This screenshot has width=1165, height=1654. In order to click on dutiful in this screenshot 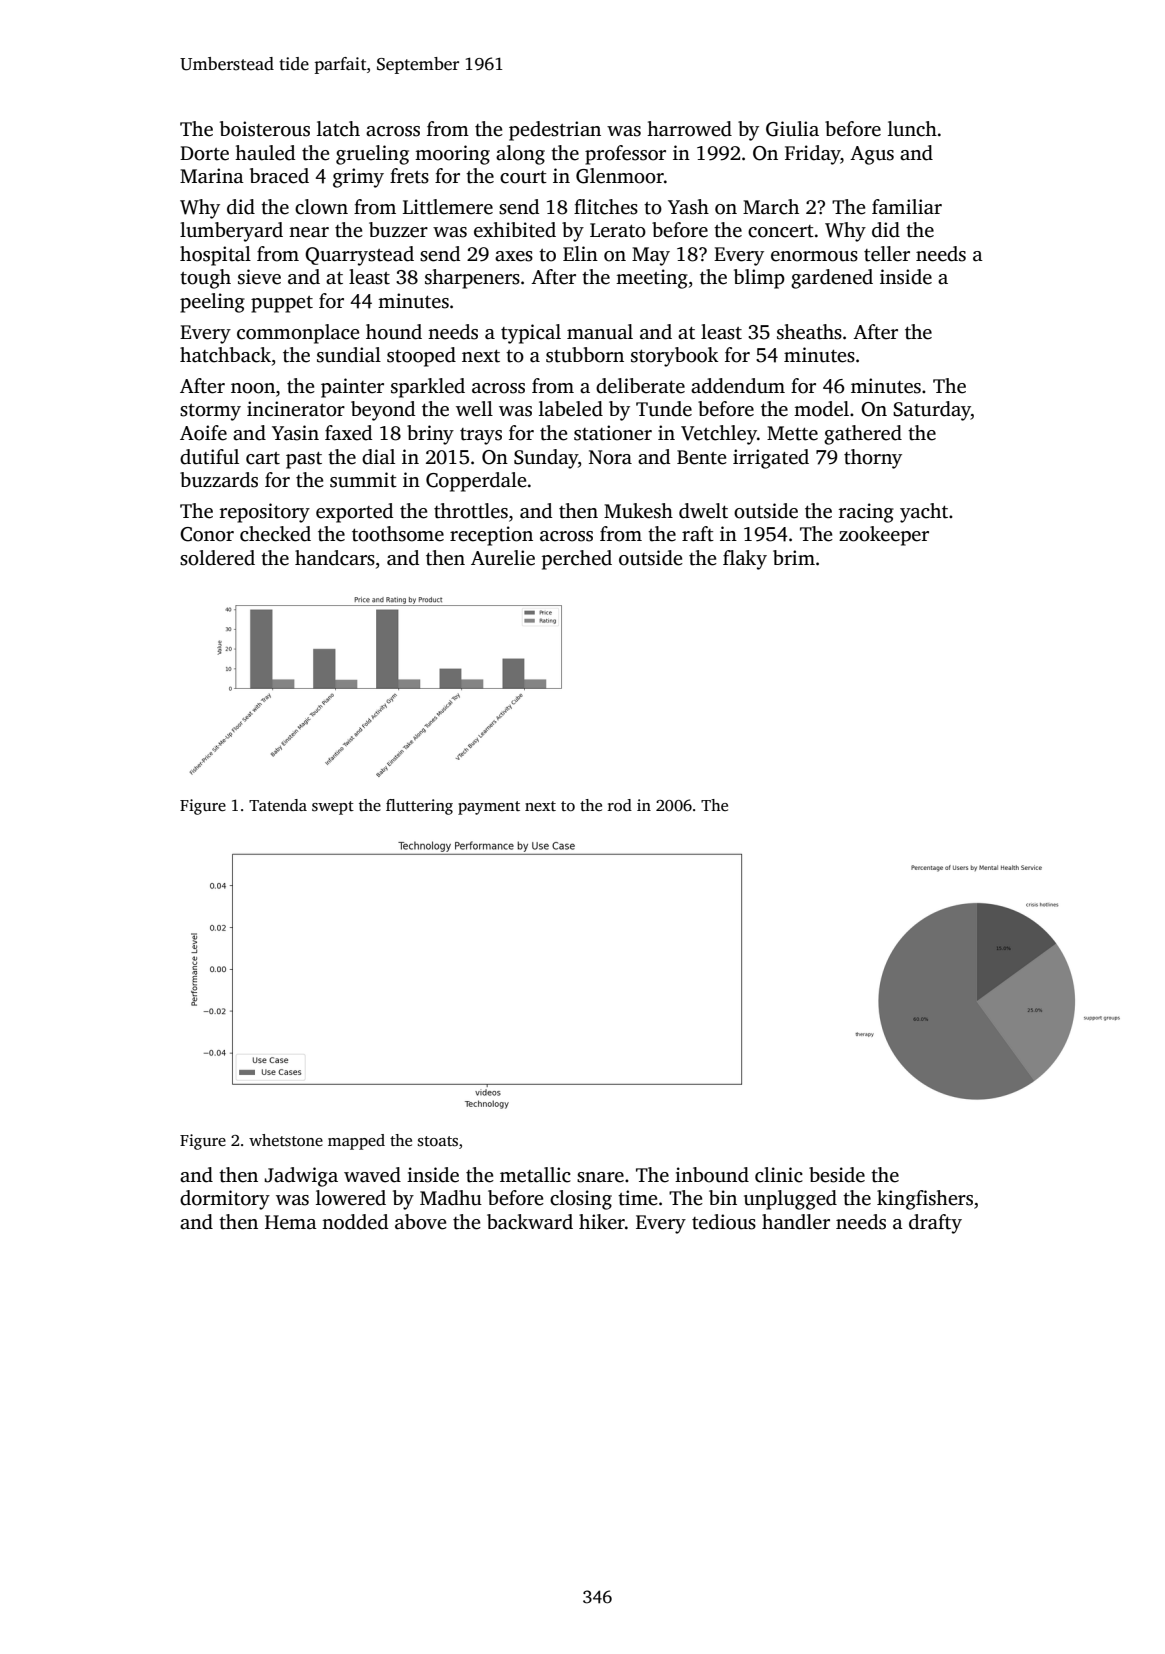, I will do `click(209, 457)`.
